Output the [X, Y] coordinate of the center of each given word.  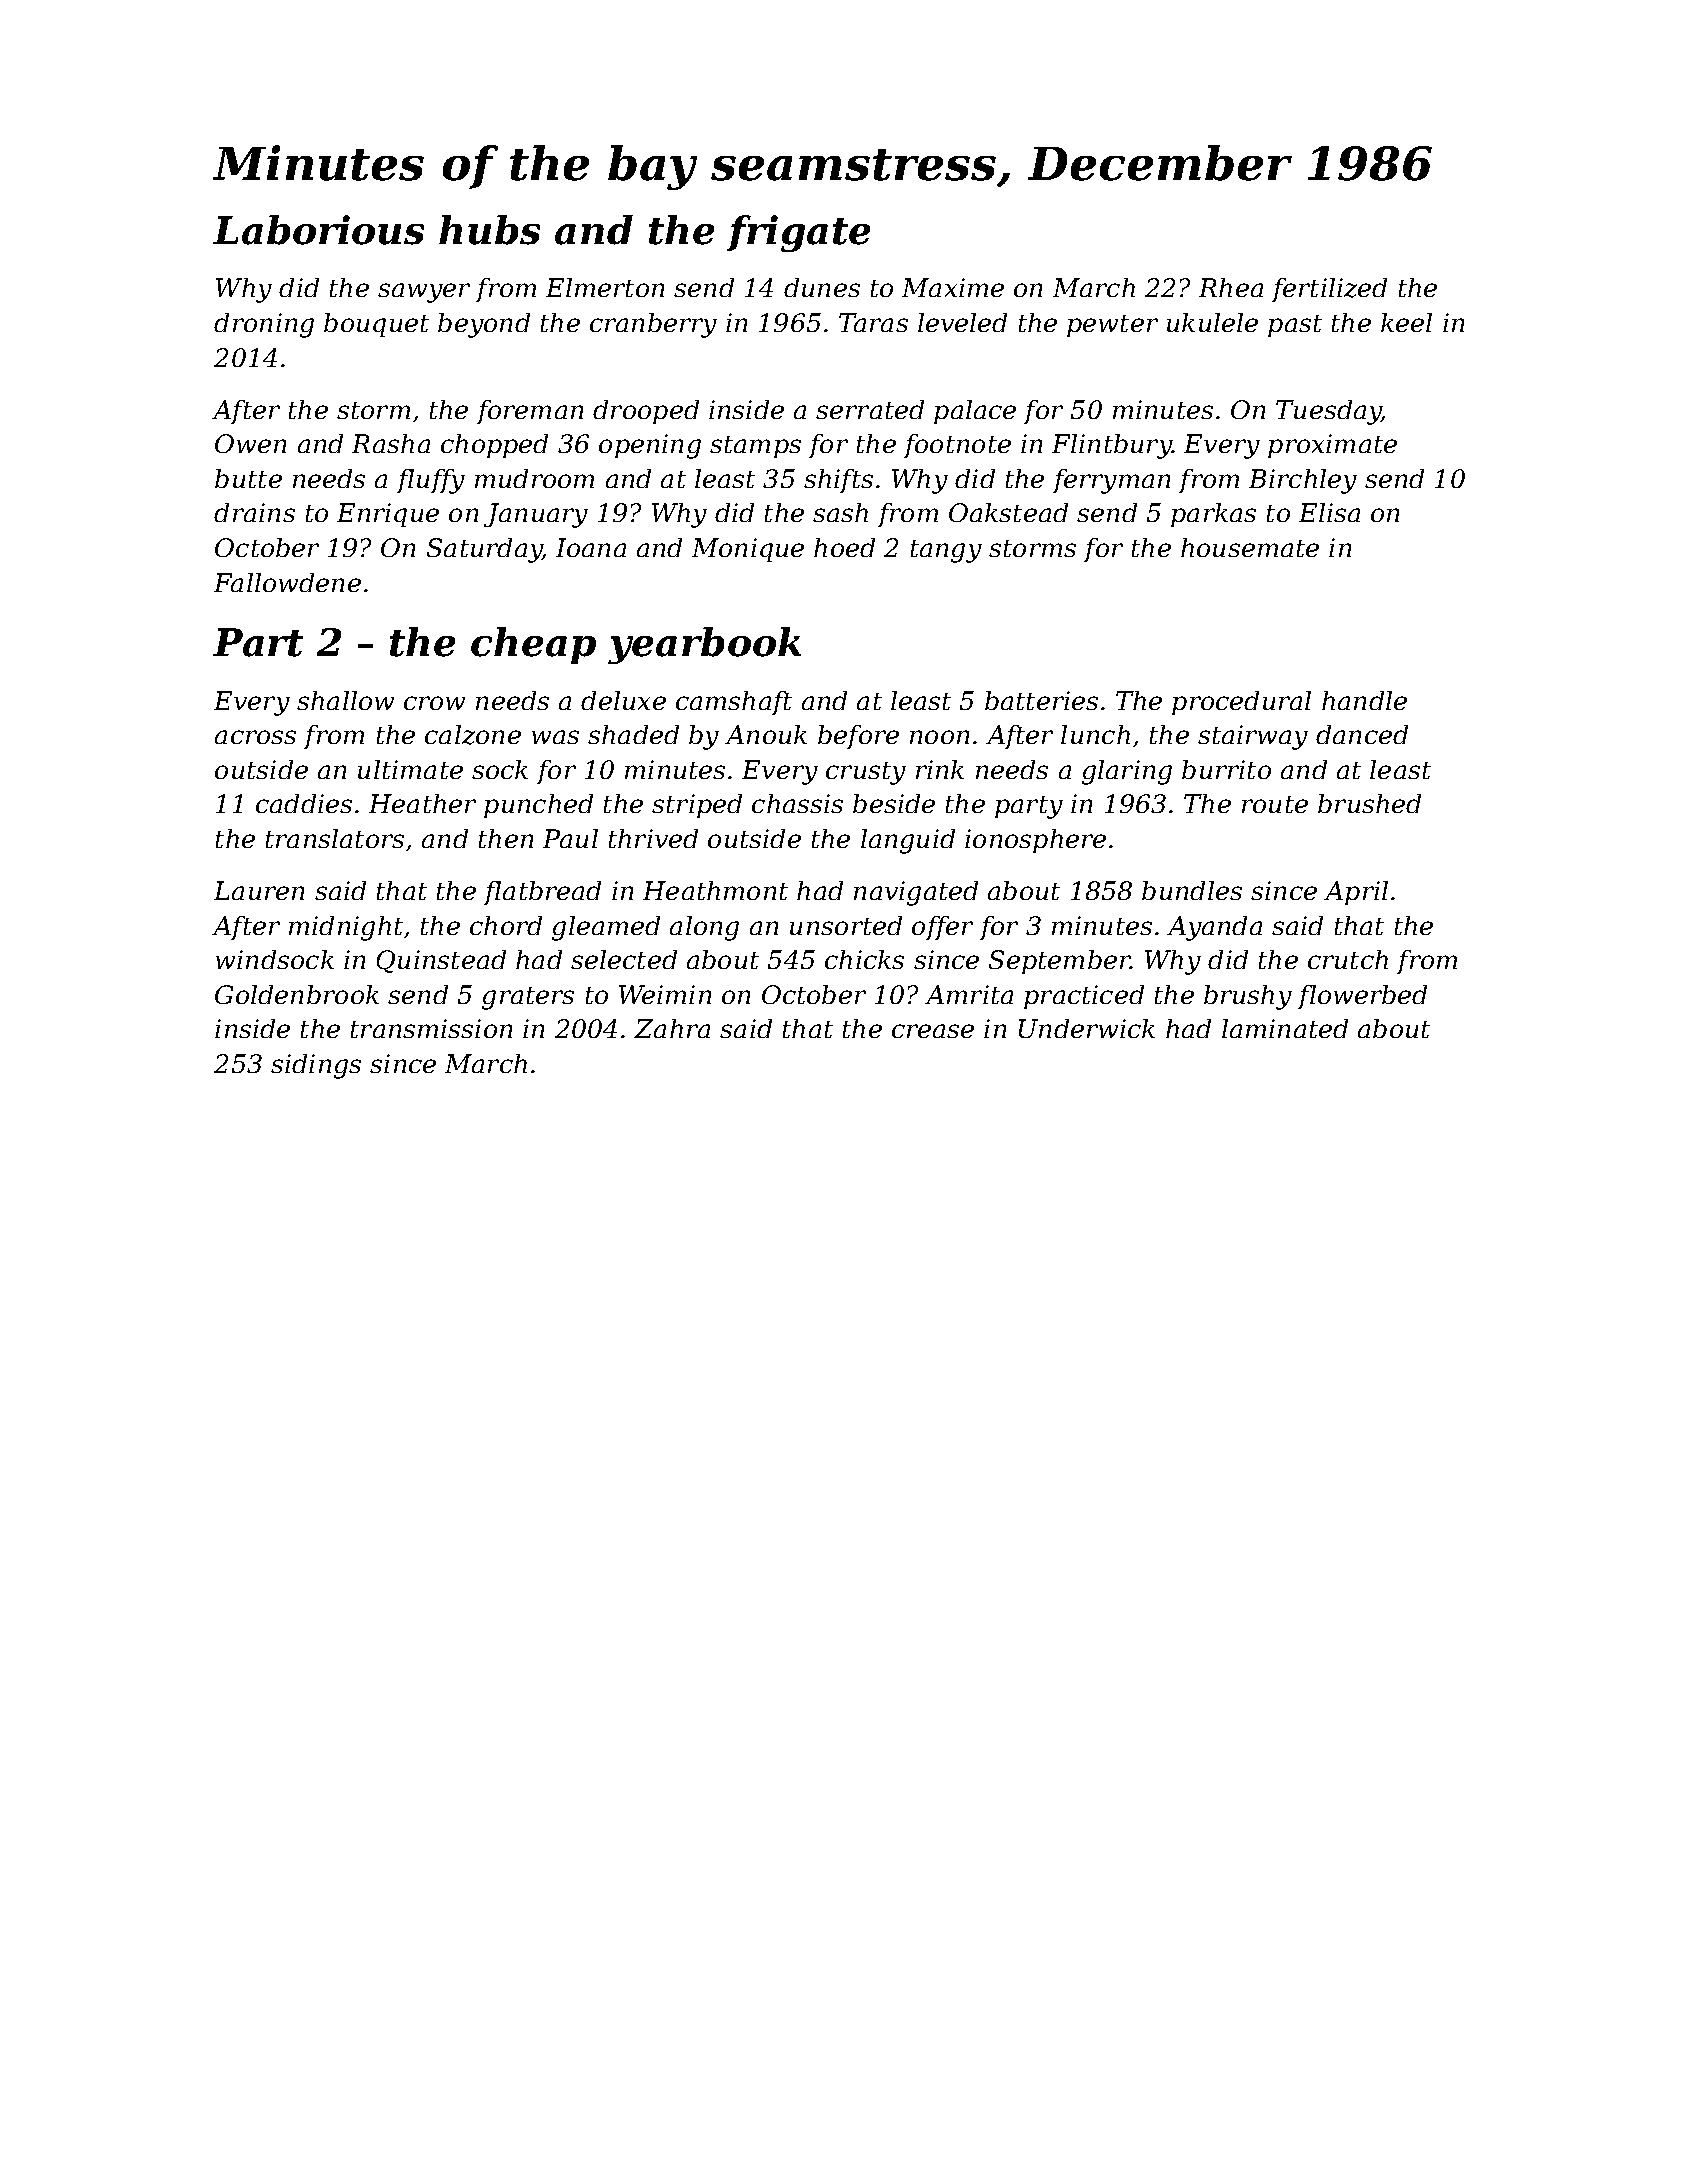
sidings [316, 1066]
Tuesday [1328, 412]
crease [933, 1031]
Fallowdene [287, 582]
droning [264, 325]
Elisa [1329, 512]
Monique [748, 550]
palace [975, 412]
